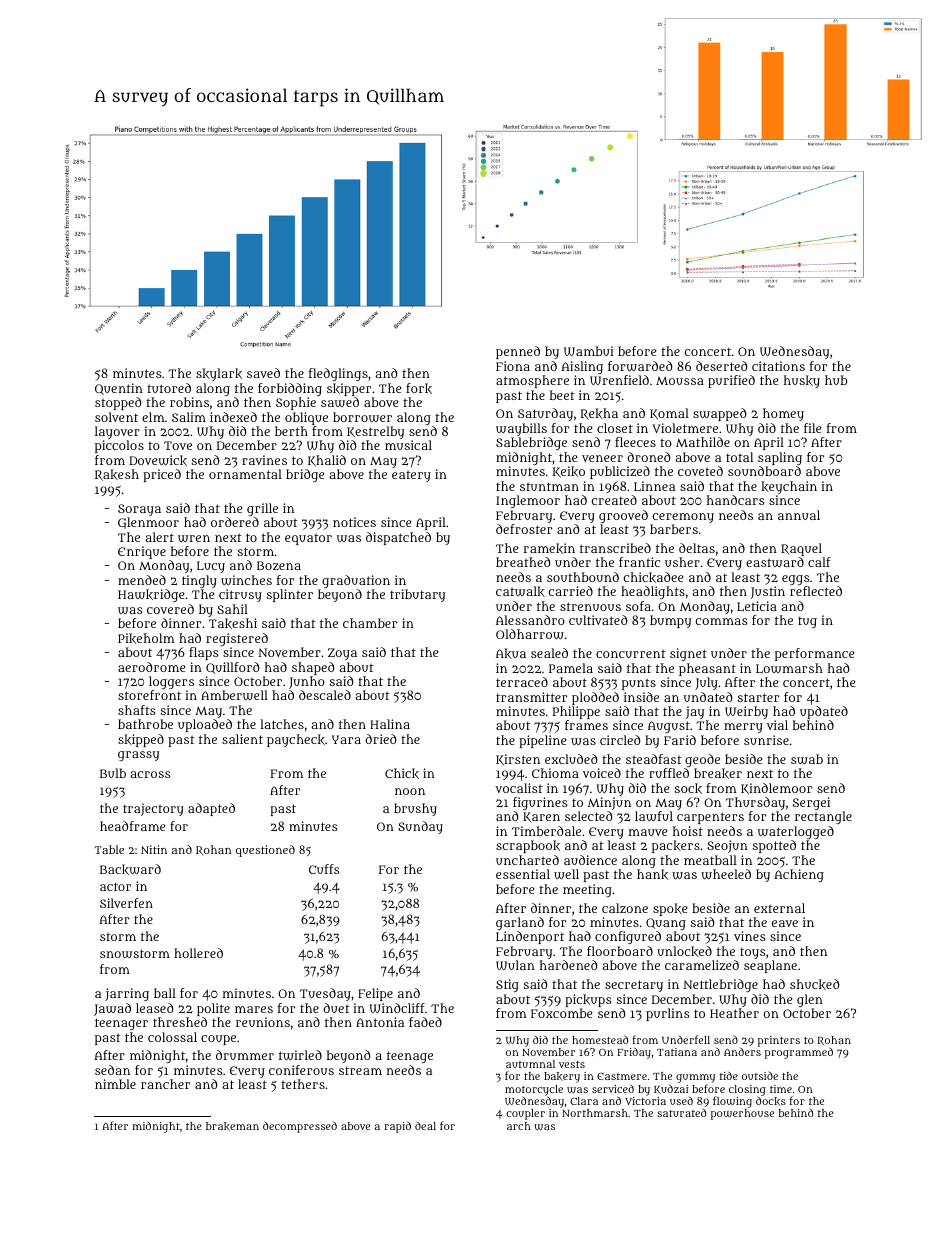 Image resolution: width=952 pixels, height=1233 pixels. I want to click on adapted, so click(211, 809).
